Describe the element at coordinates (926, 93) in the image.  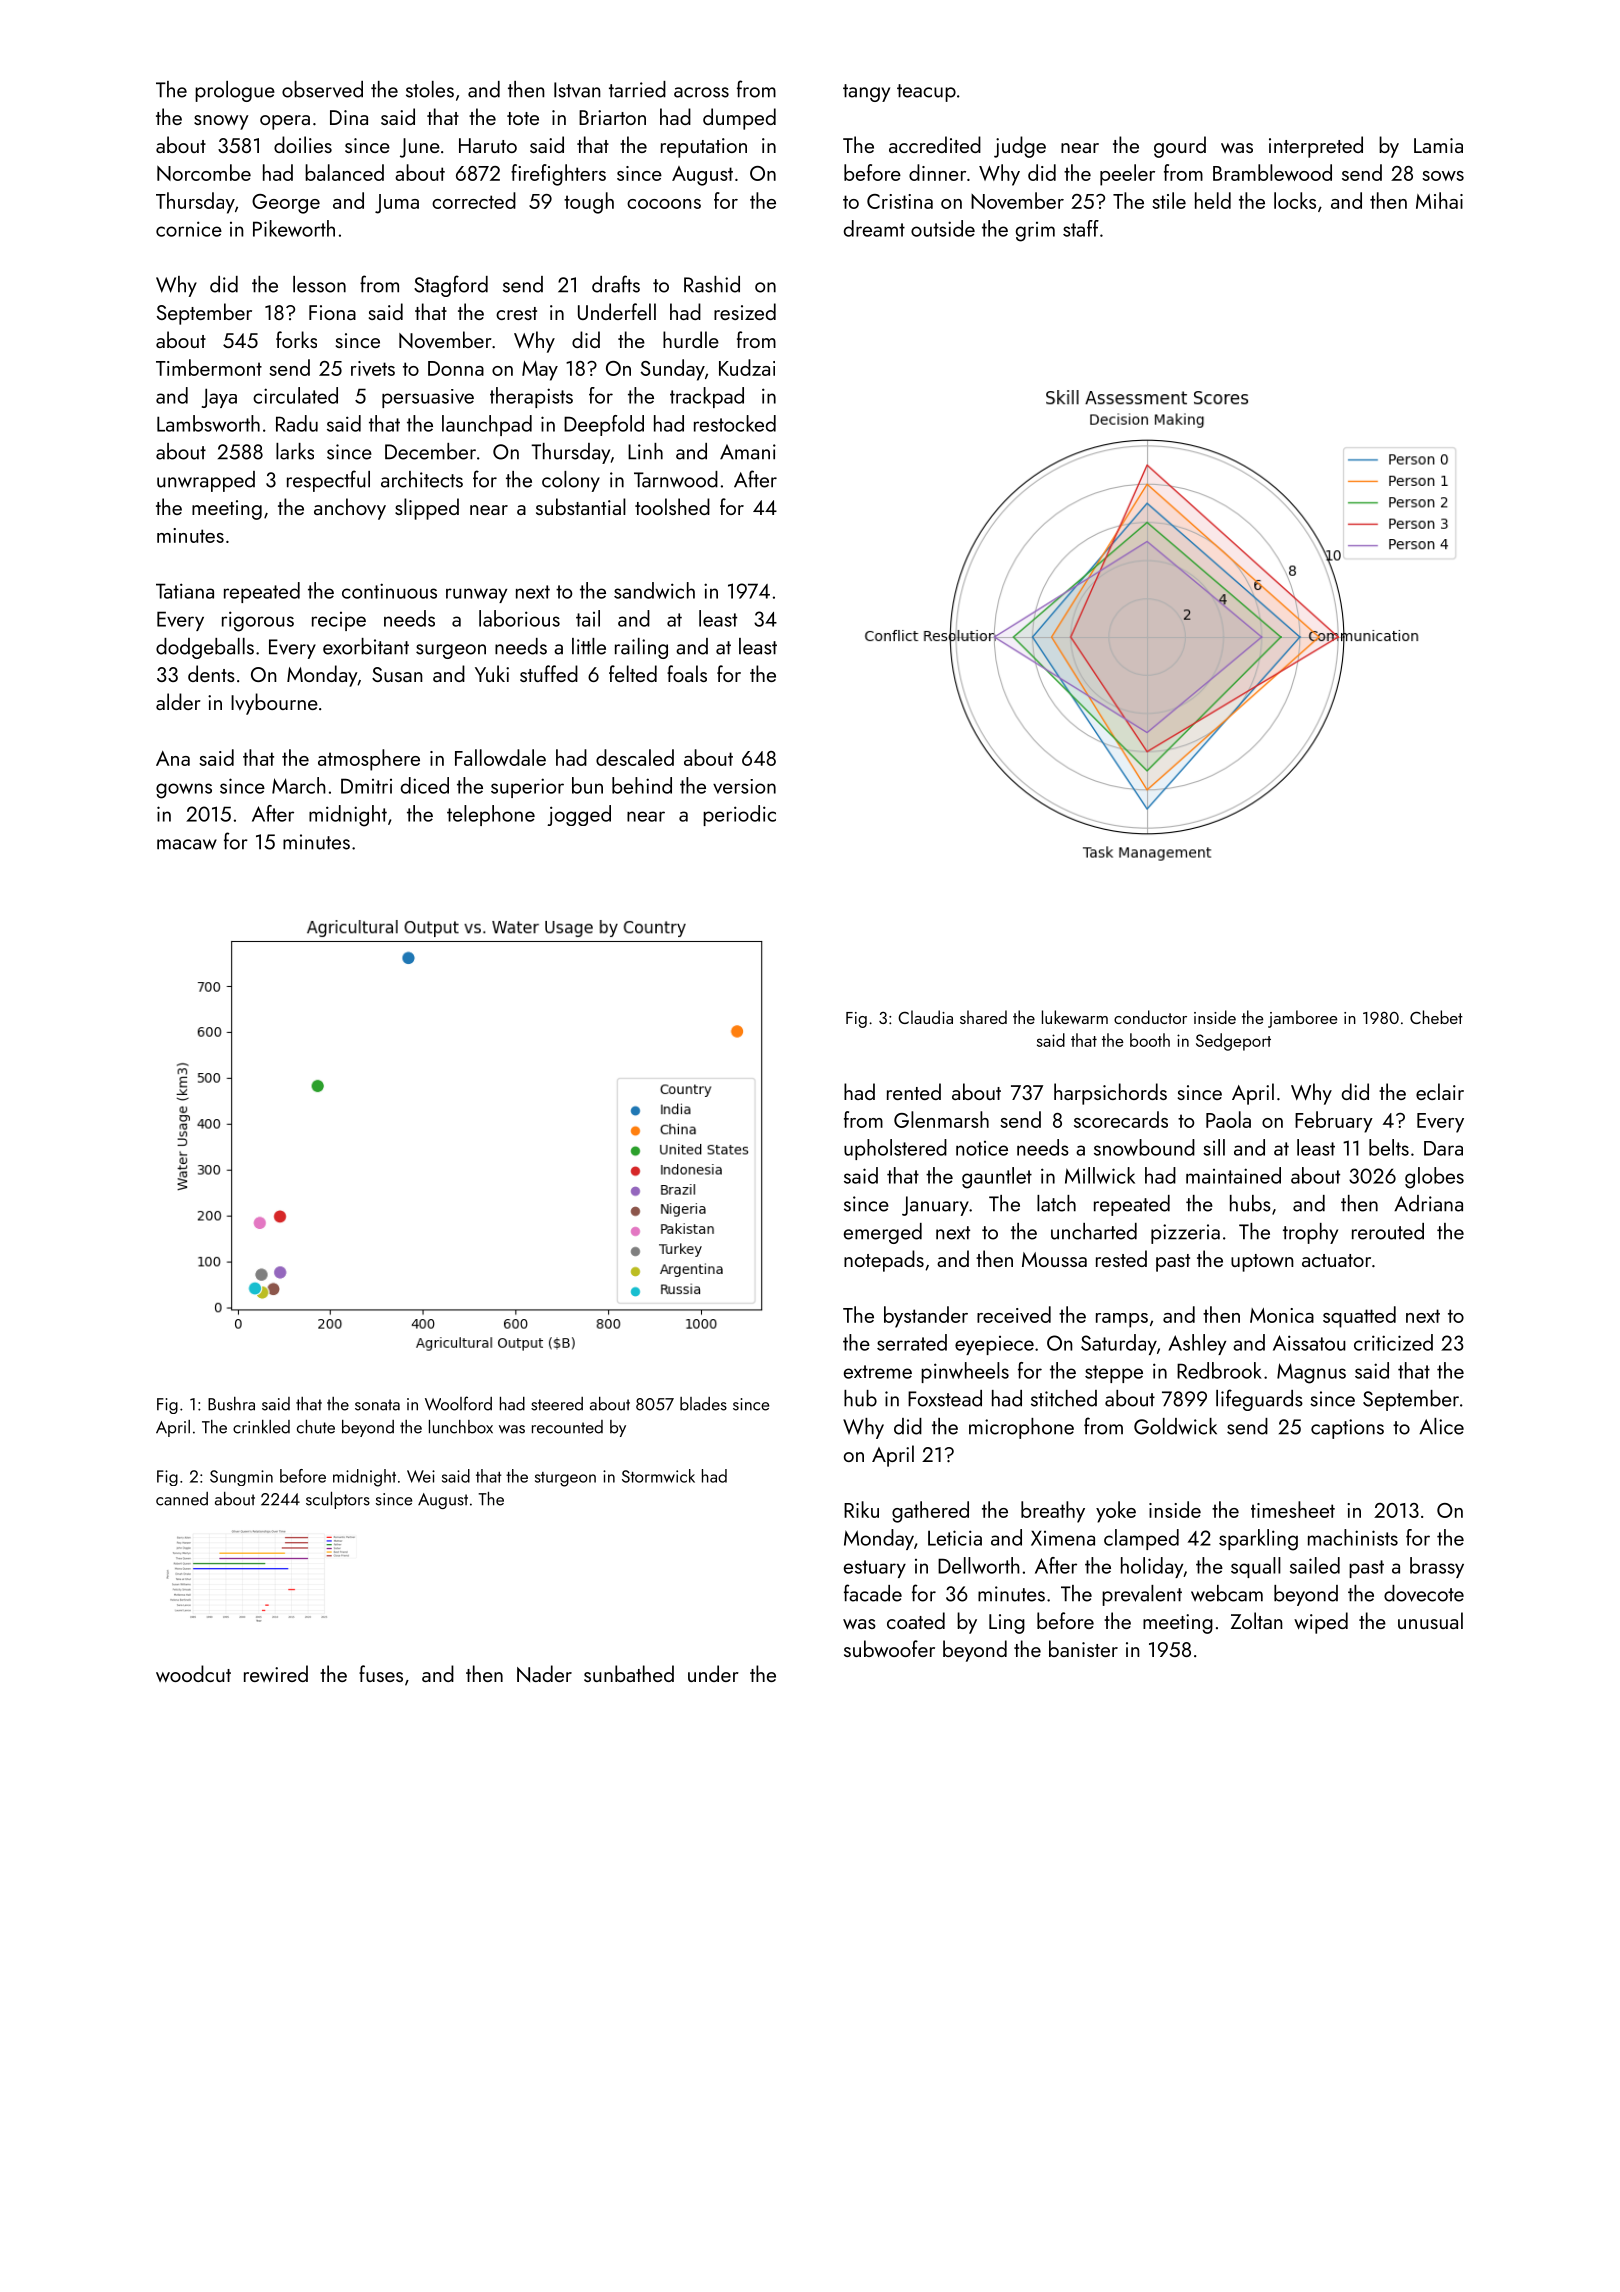
I see `teacup` at that location.
